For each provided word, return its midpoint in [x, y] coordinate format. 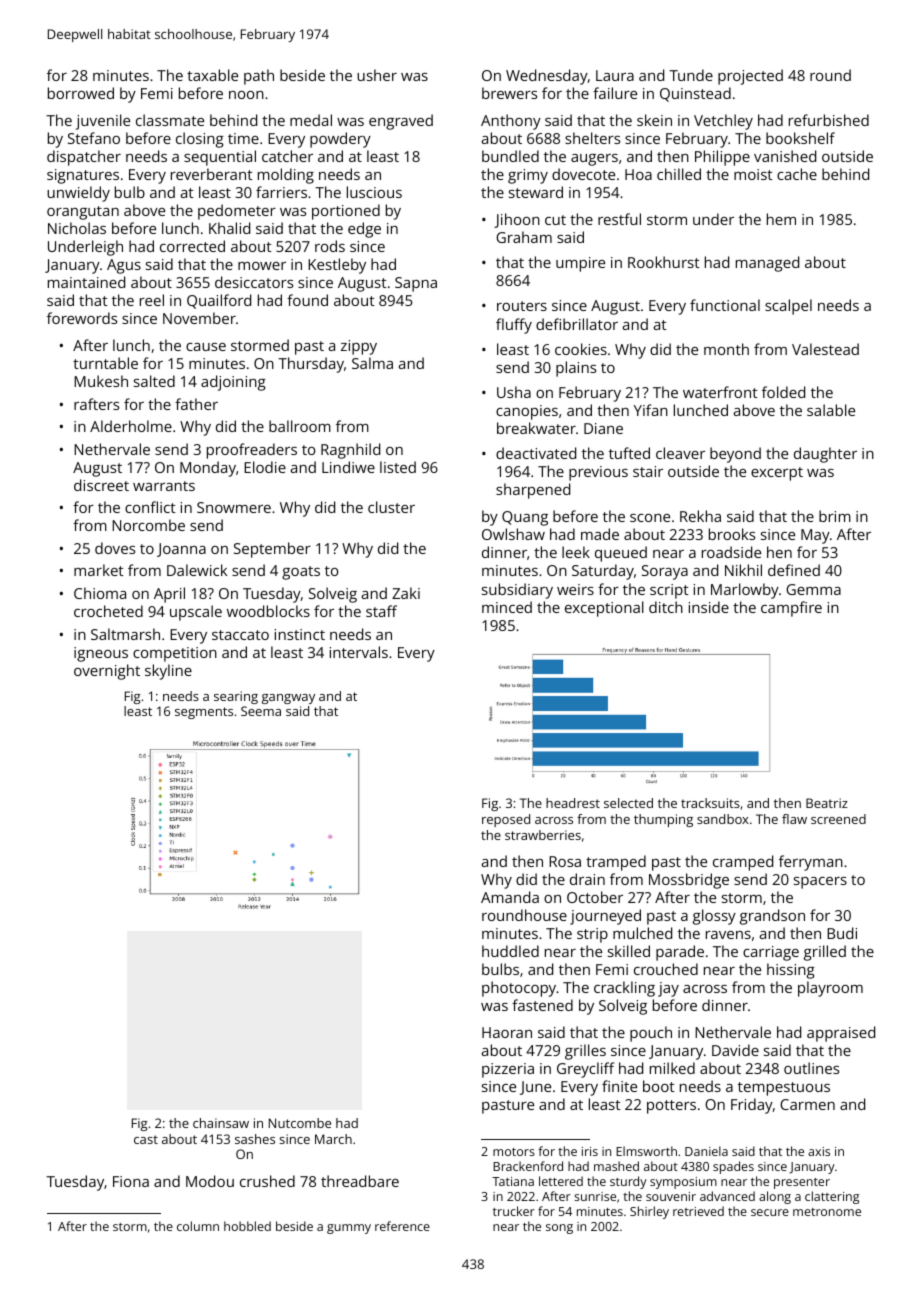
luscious [374, 192]
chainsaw [221, 1123]
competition [175, 654]
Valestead [825, 349]
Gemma [813, 589]
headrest [573, 803]
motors [514, 1152]
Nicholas [77, 228]
